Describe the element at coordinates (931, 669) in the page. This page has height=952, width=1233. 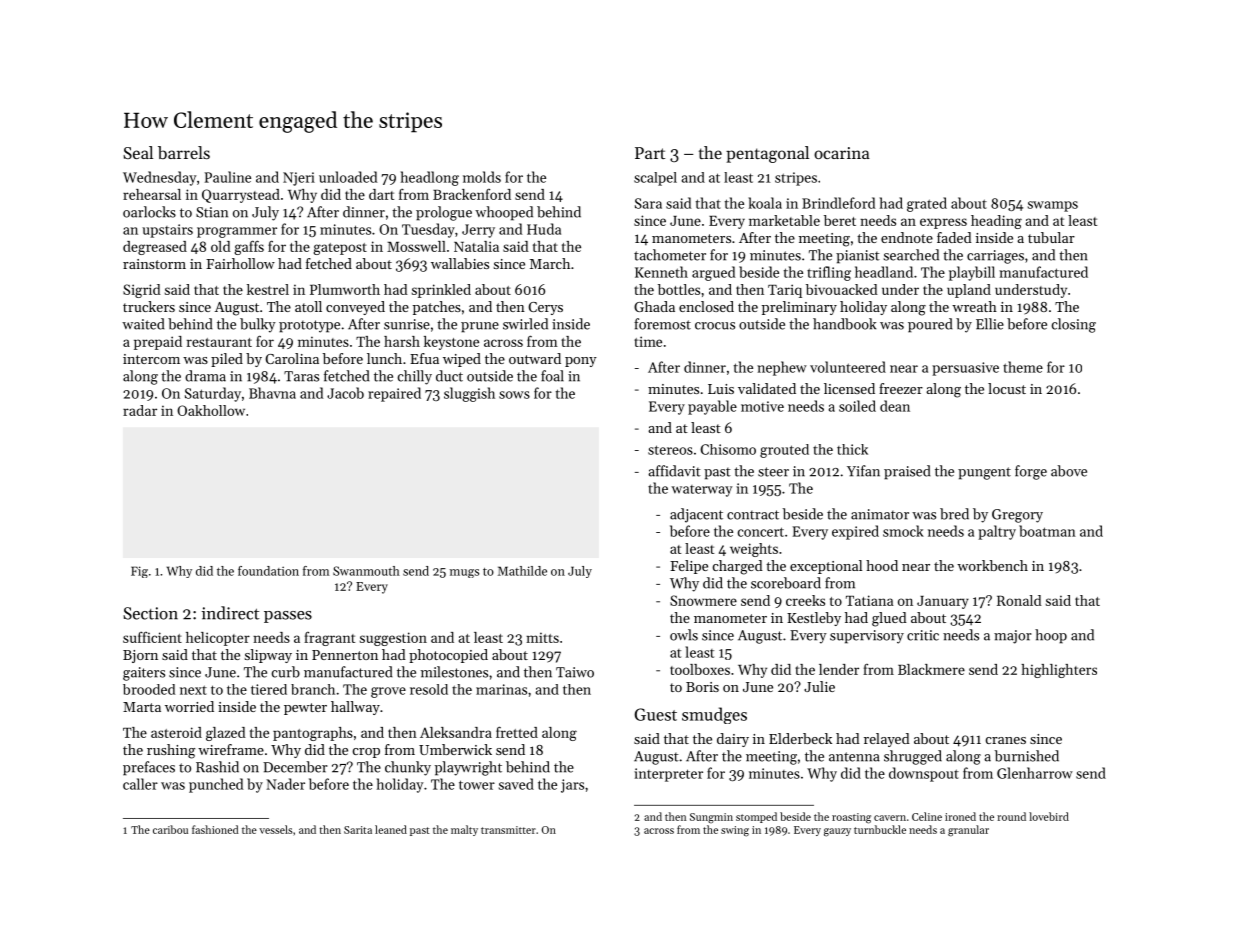
I see `Blackmere` at that location.
